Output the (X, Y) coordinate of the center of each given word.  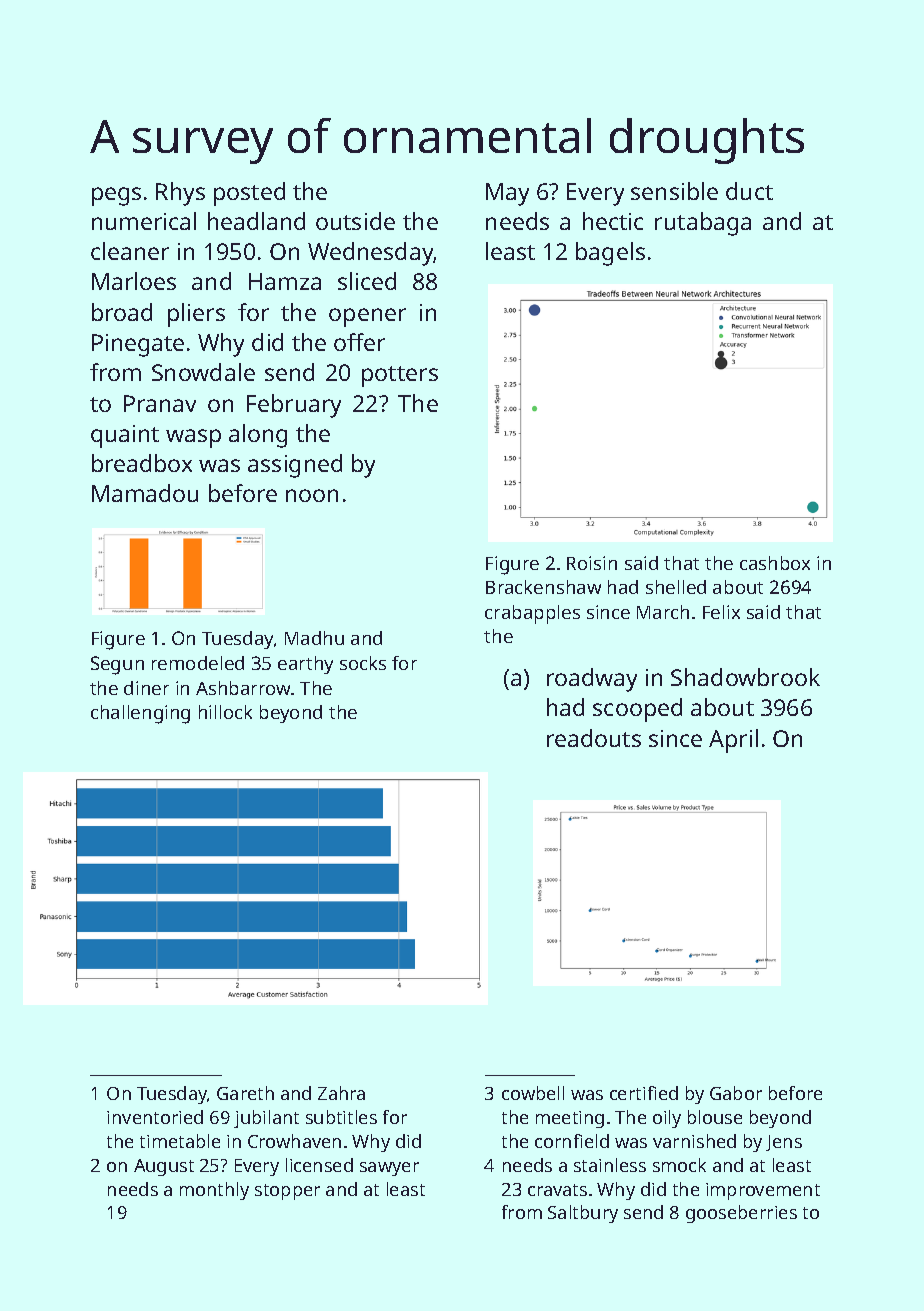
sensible (674, 191)
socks (363, 663)
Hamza (285, 281)
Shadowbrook (745, 677)
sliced (367, 281)
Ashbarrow (244, 688)
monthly (214, 1191)
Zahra (341, 1093)
